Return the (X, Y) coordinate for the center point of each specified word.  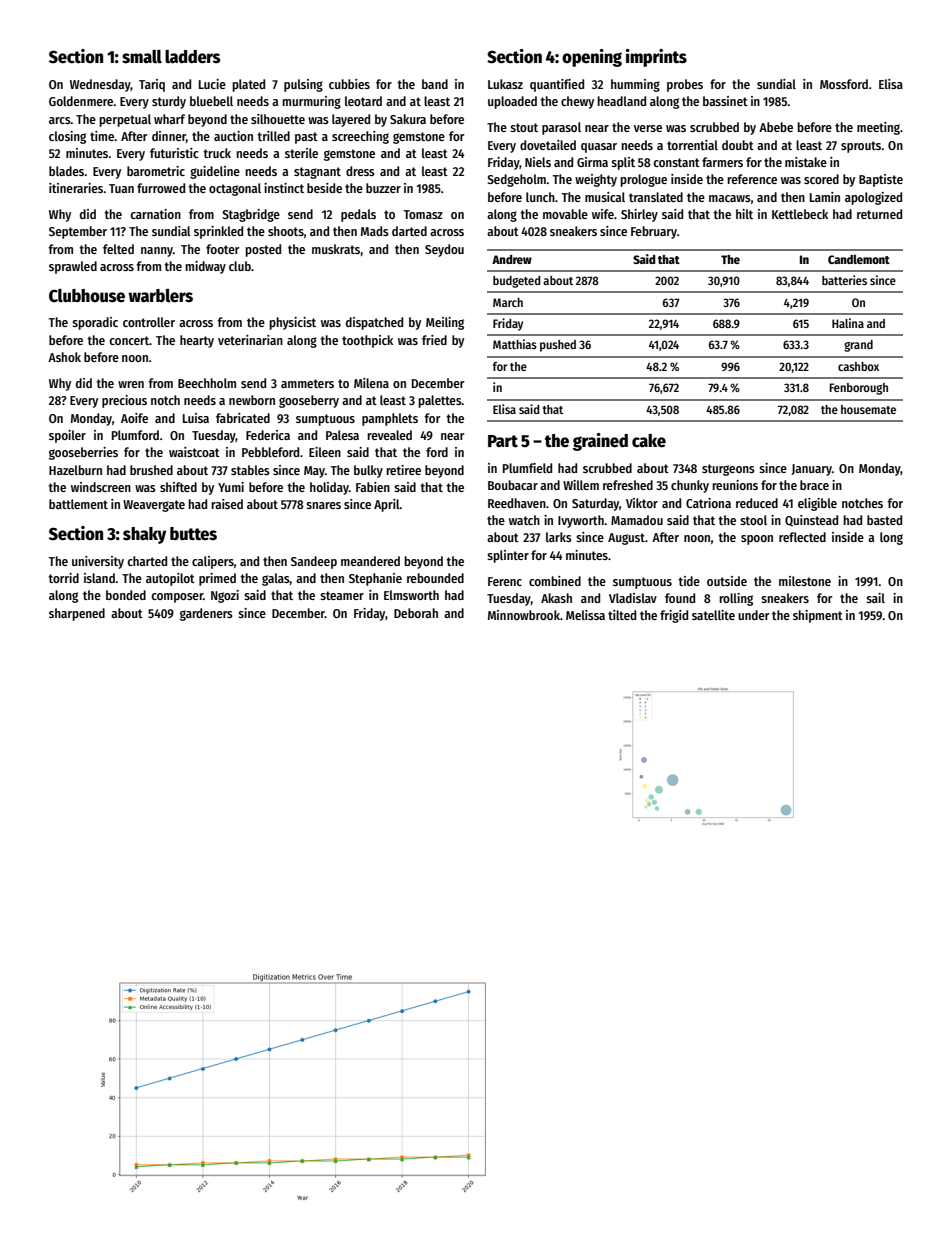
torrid (63, 578)
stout (524, 127)
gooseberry (309, 401)
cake (649, 441)
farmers (722, 162)
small (142, 57)
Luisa (196, 418)
